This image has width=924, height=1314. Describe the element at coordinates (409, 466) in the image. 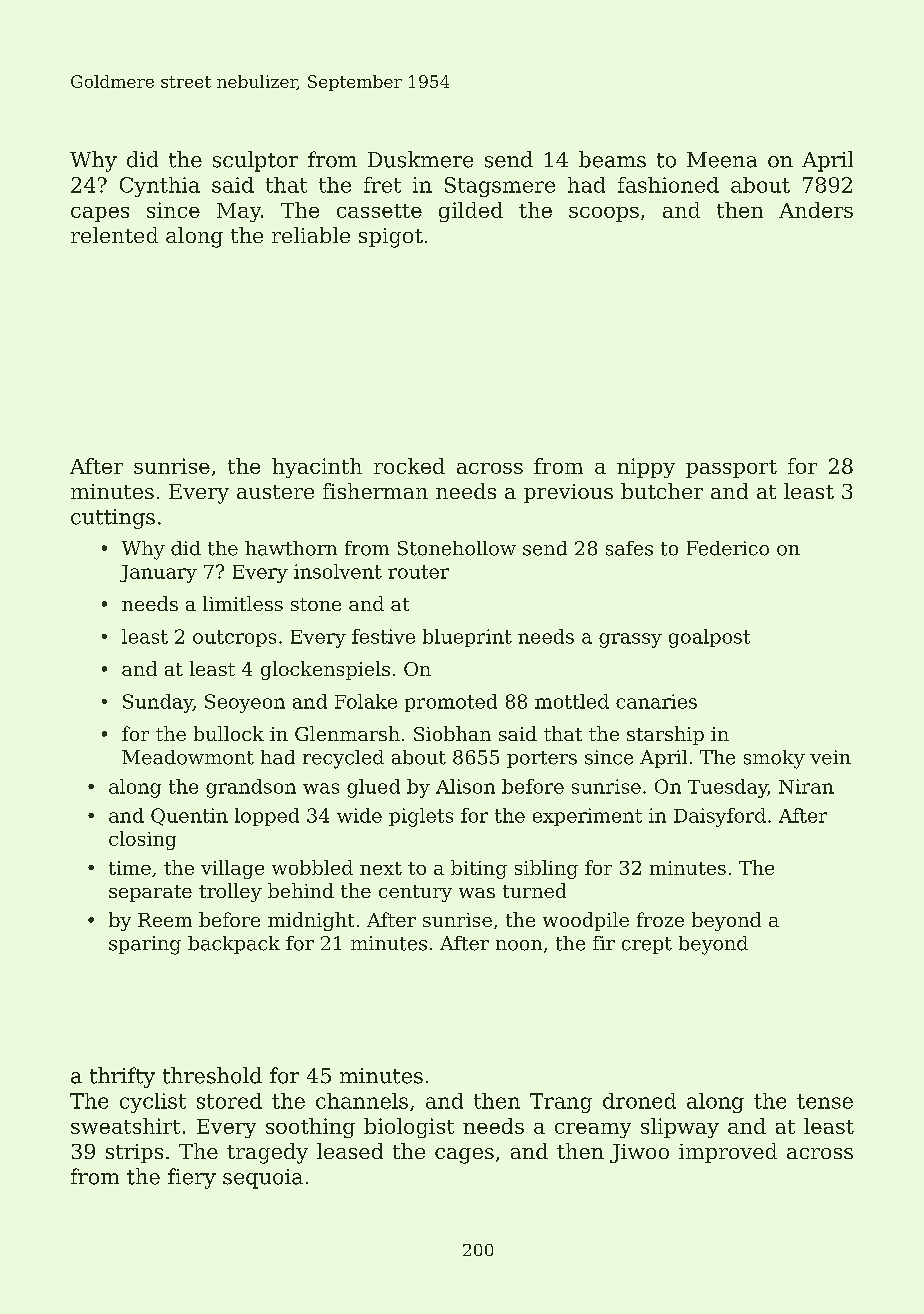

I see `rocked` at that location.
